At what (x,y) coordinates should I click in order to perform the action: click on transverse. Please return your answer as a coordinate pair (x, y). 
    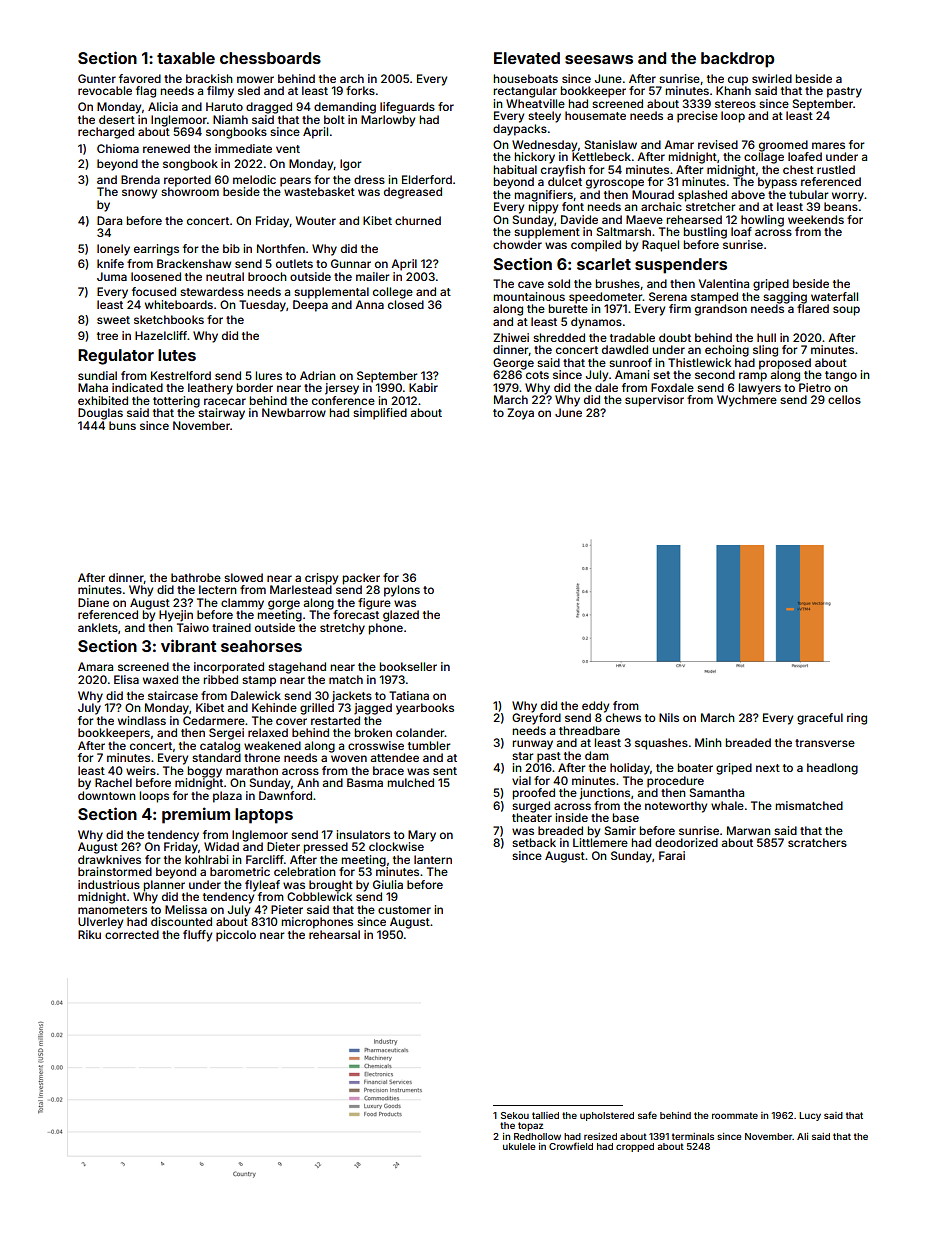
    Looking at the image, I should click on (825, 743).
